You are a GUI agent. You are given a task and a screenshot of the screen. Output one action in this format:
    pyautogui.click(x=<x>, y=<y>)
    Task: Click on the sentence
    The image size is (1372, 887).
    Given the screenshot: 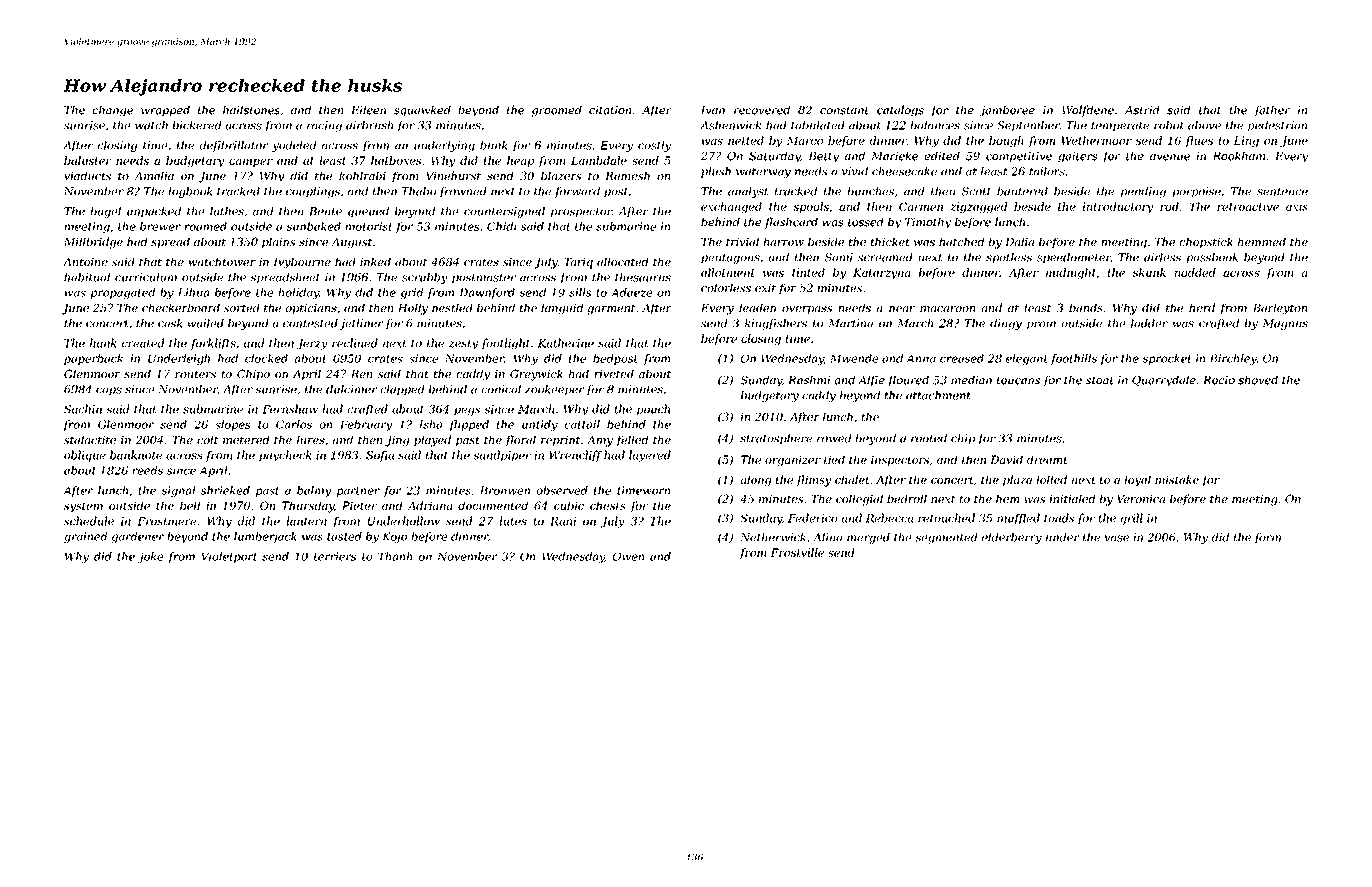 What is the action you would take?
    pyautogui.click(x=1282, y=192)
